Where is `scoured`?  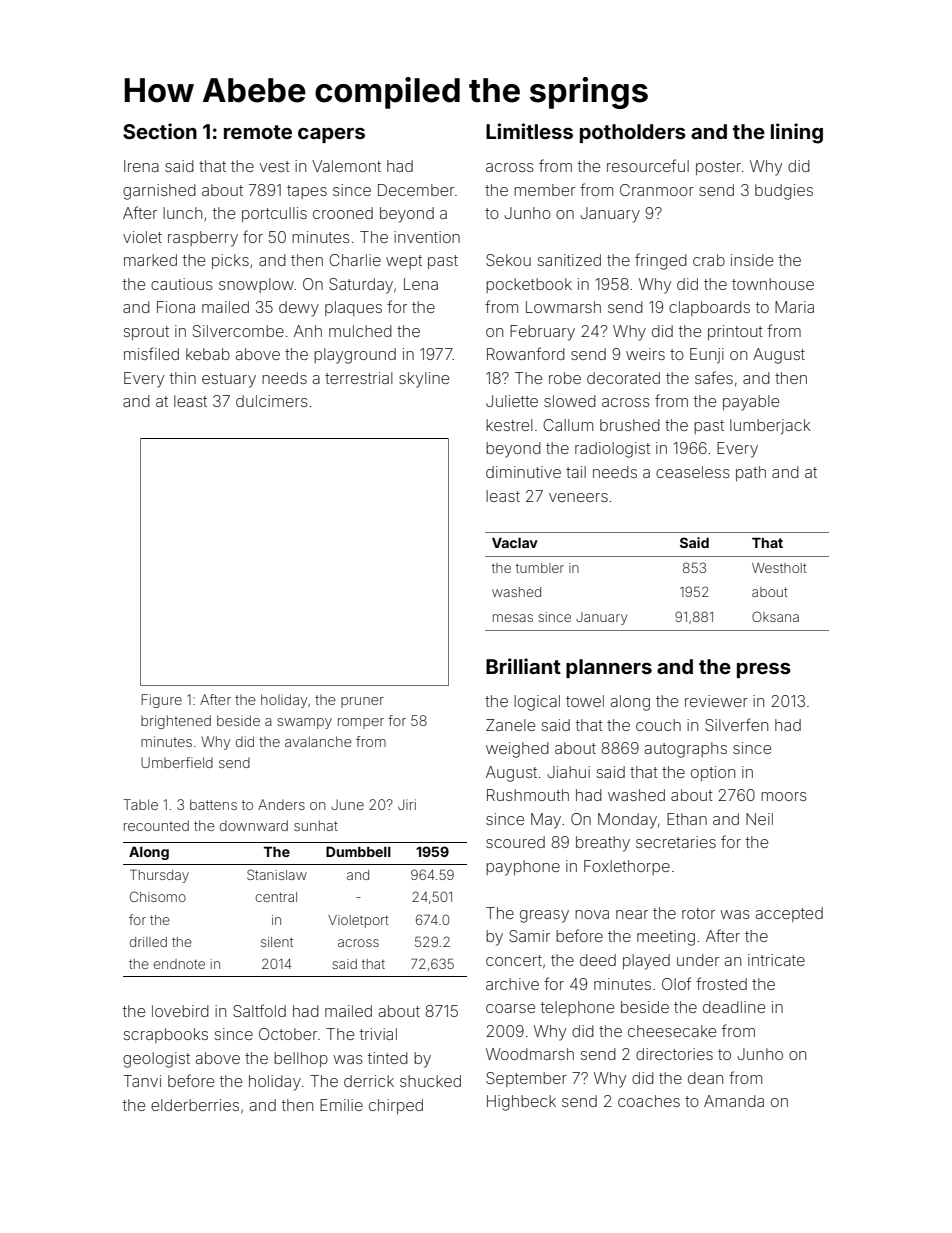 scoured is located at coordinates (515, 842).
